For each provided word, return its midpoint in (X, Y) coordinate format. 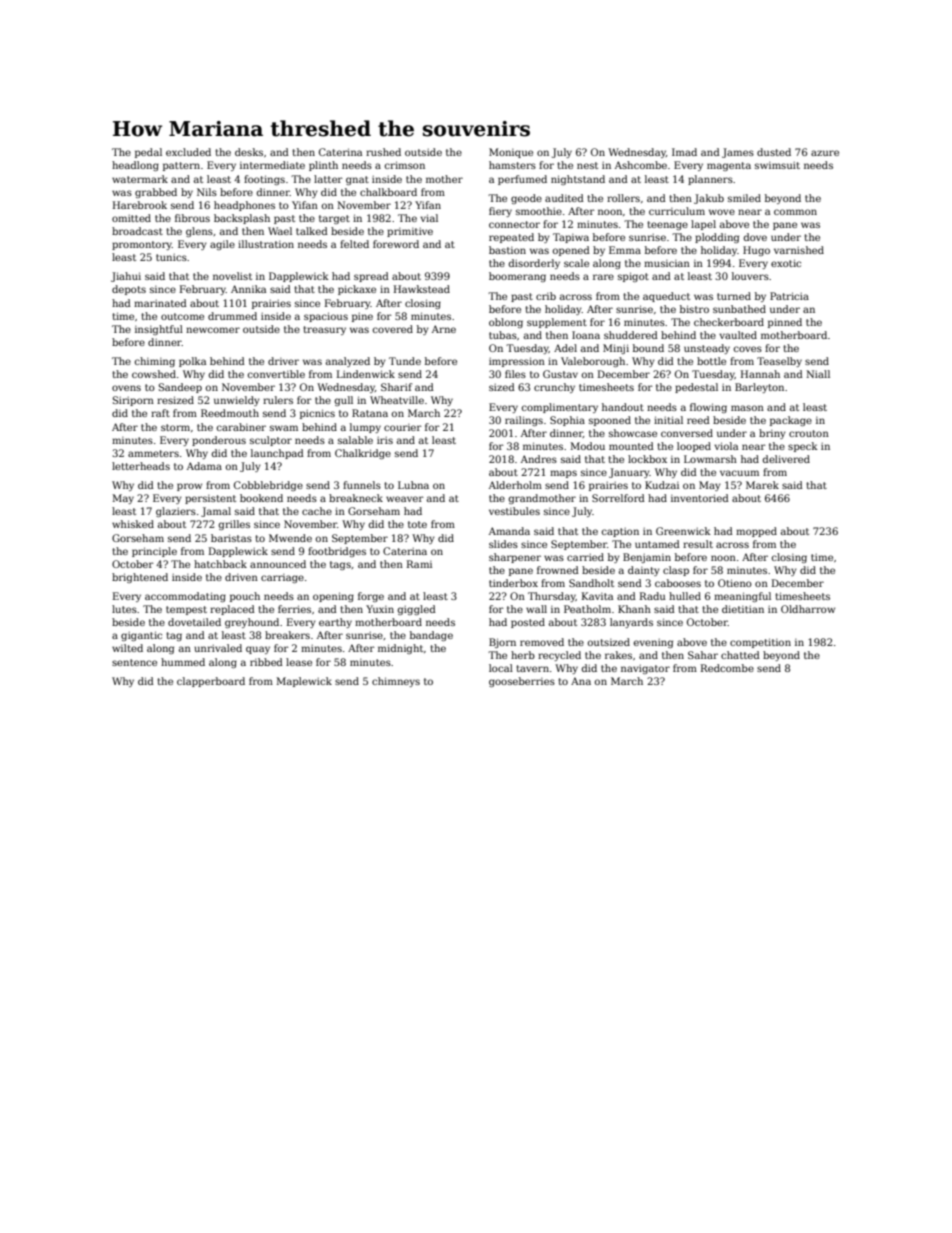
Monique (511, 153)
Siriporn (133, 401)
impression (517, 362)
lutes (124, 609)
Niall (818, 374)
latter (328, 179)
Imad (684, 152)
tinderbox (513, 583)
